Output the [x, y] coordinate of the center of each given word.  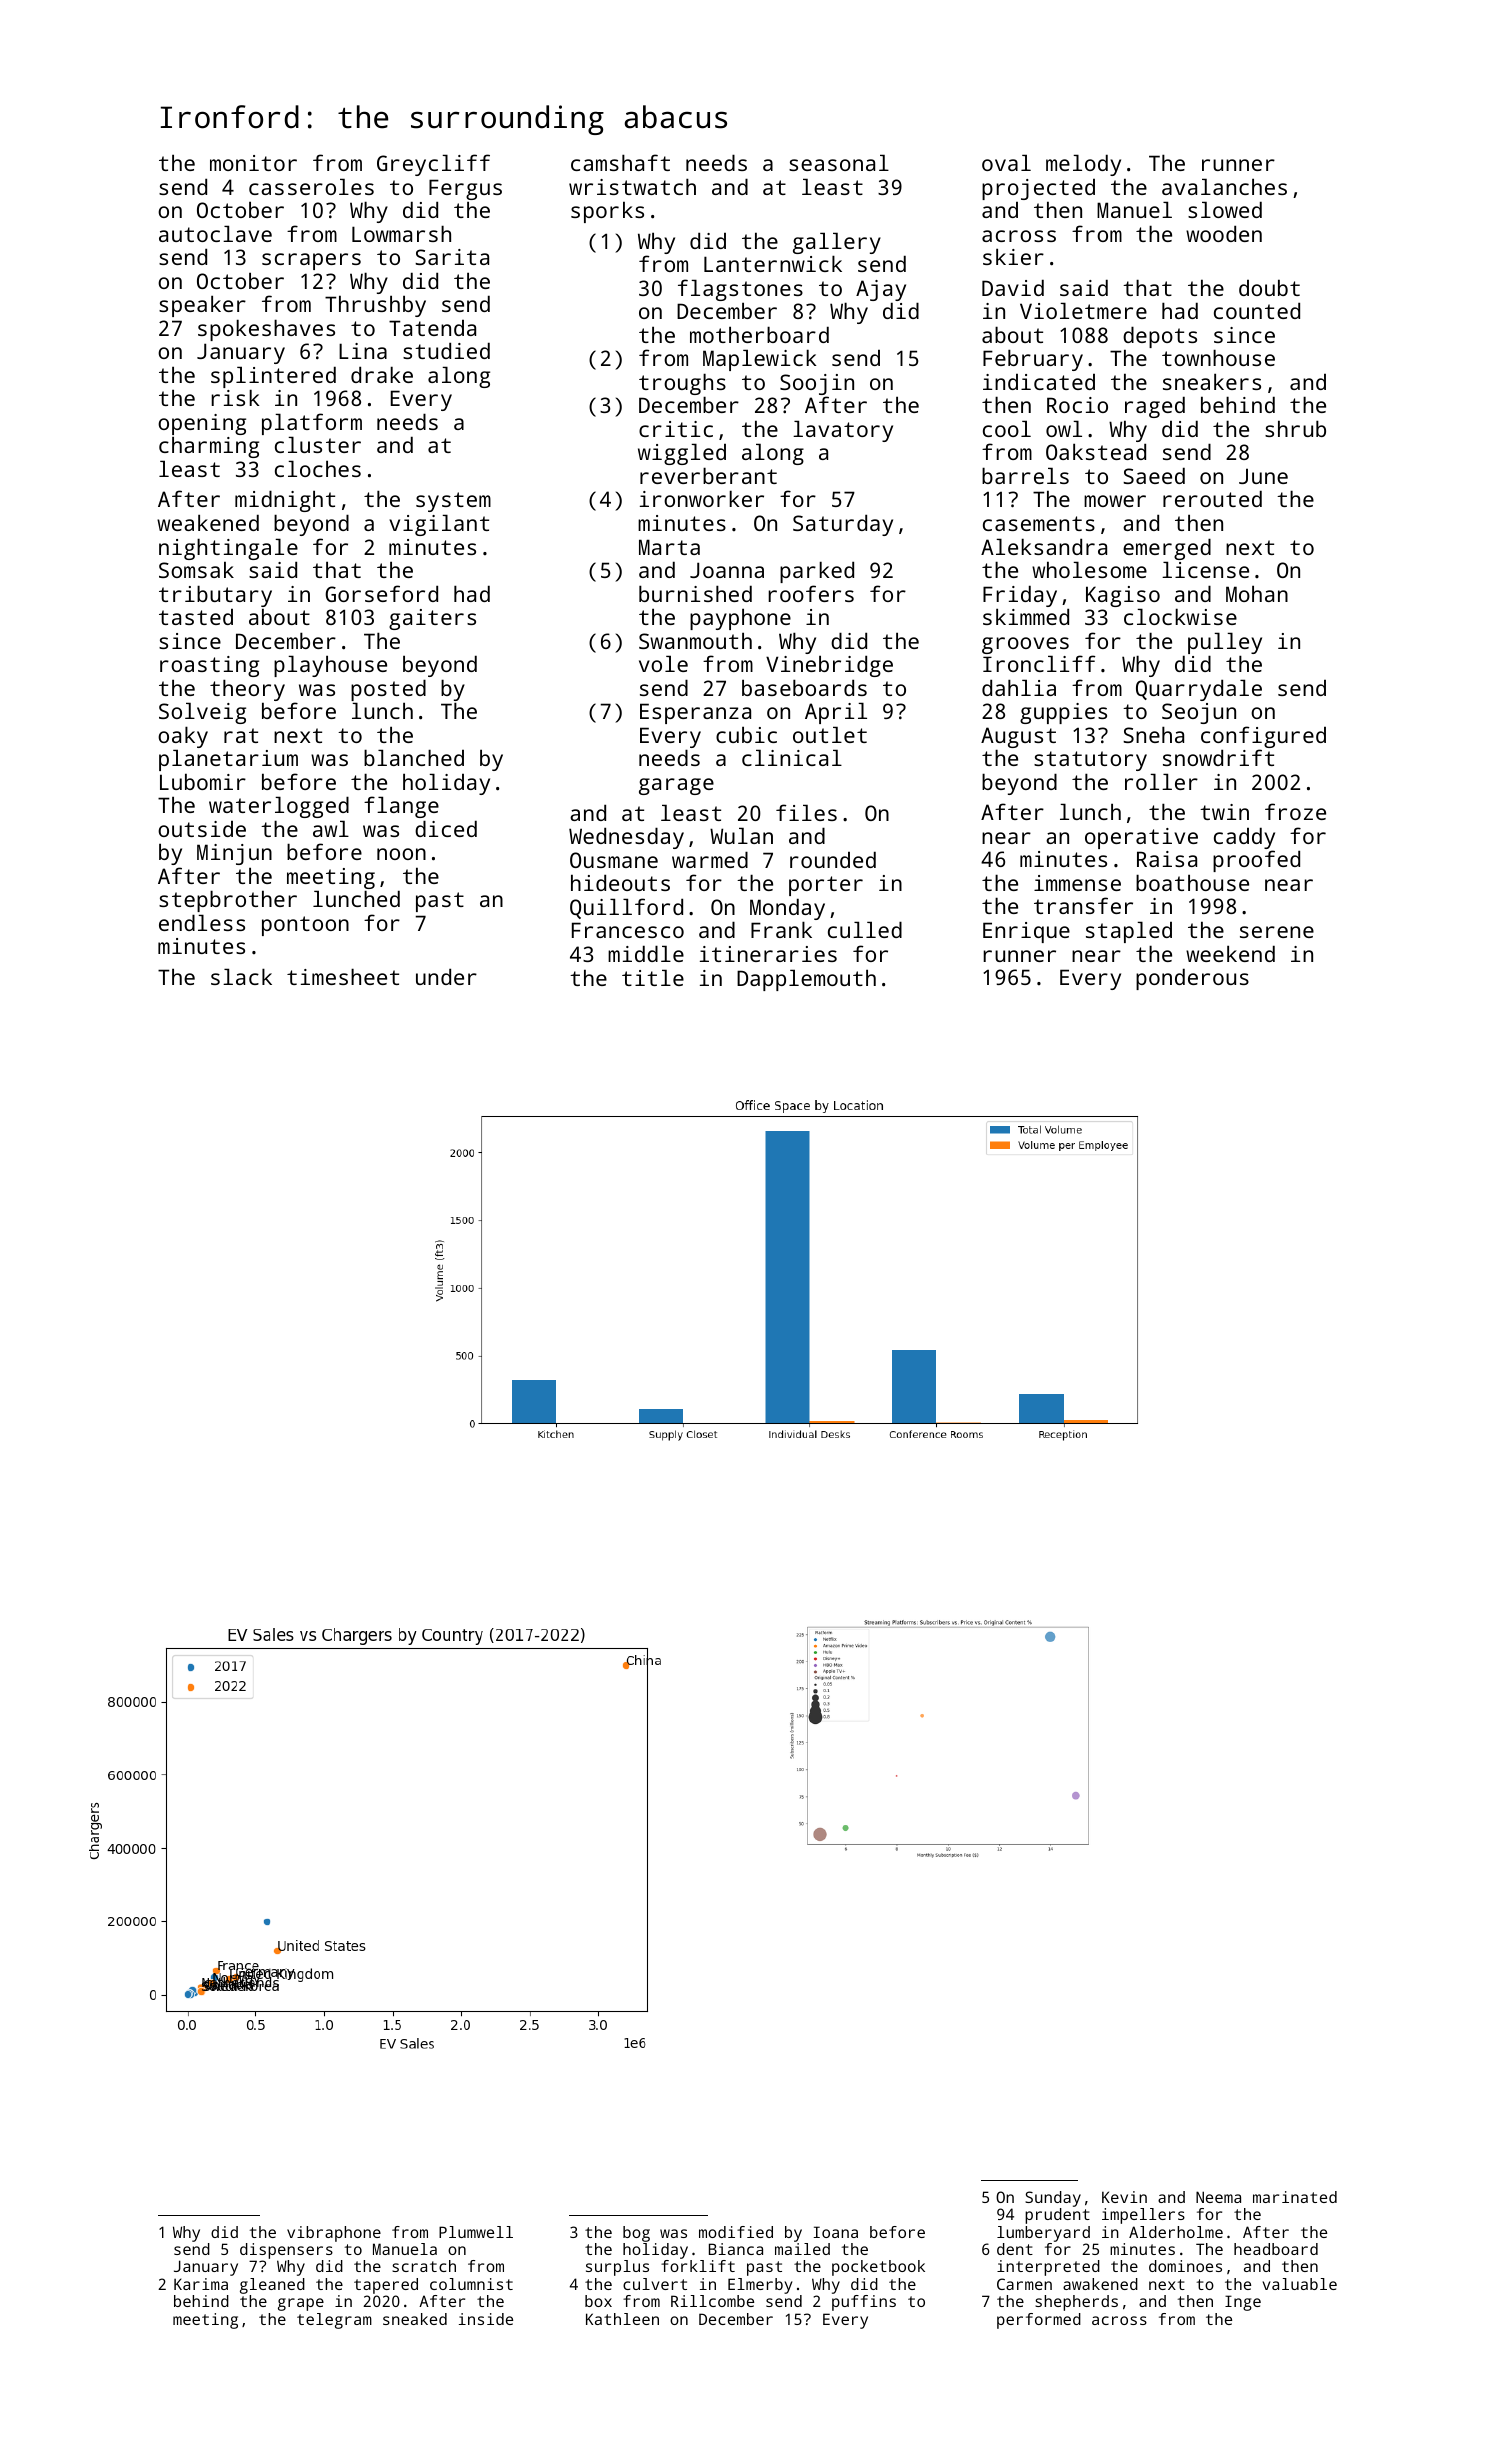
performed [1039, 2321]
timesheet [343, 976]
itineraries [768, 954]
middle [646, 953]
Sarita [452, 257]
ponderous [1192, 979]
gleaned [272, 2286]
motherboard [759, 334]
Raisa [1167, 859]
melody [1083, 165]
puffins [864, 2303]
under [446, 976]
